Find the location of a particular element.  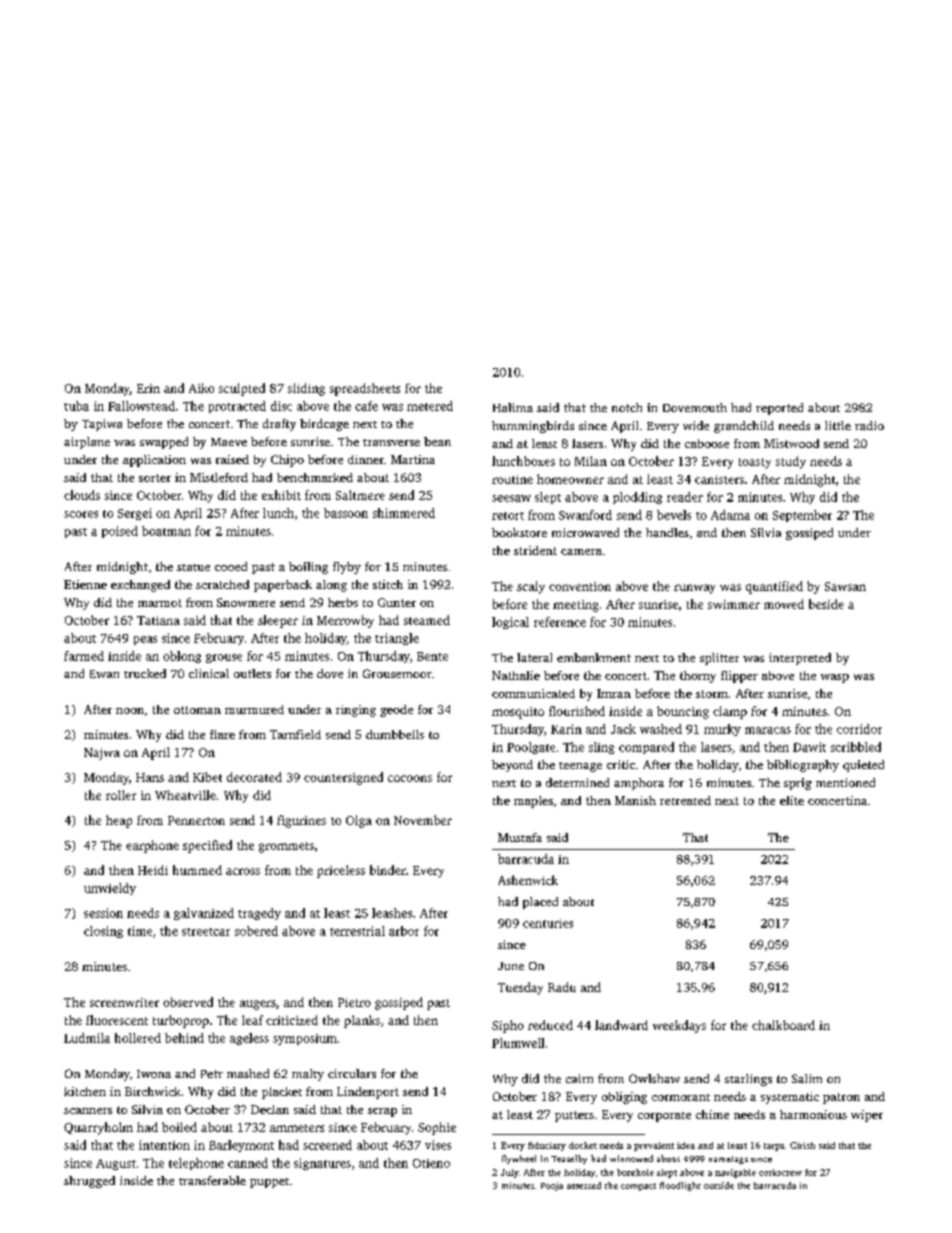

Petr is located at coordinates (212, 1074).
